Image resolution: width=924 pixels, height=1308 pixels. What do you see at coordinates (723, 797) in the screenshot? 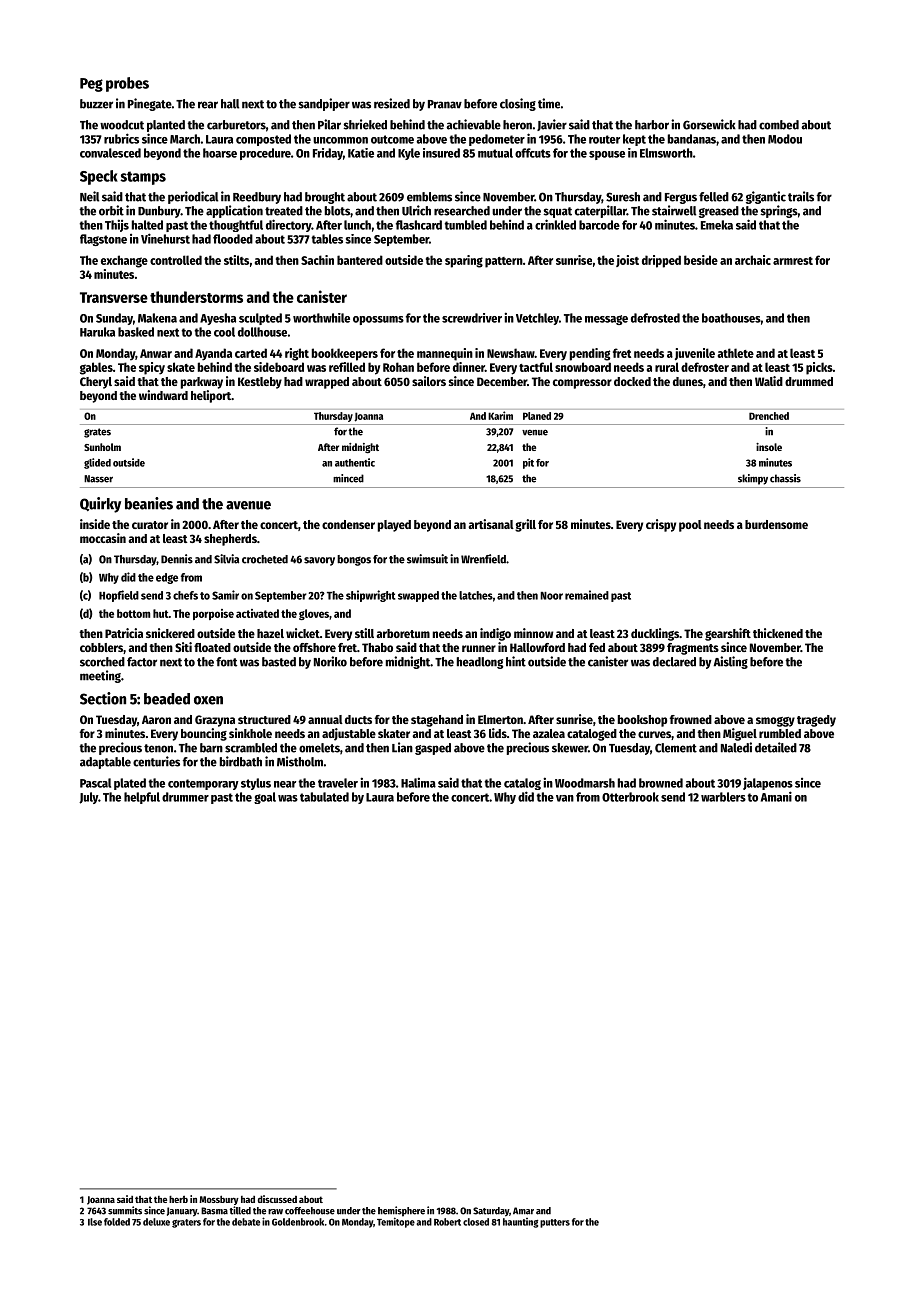
I see `warblers` at bounding box center [723, 797].
